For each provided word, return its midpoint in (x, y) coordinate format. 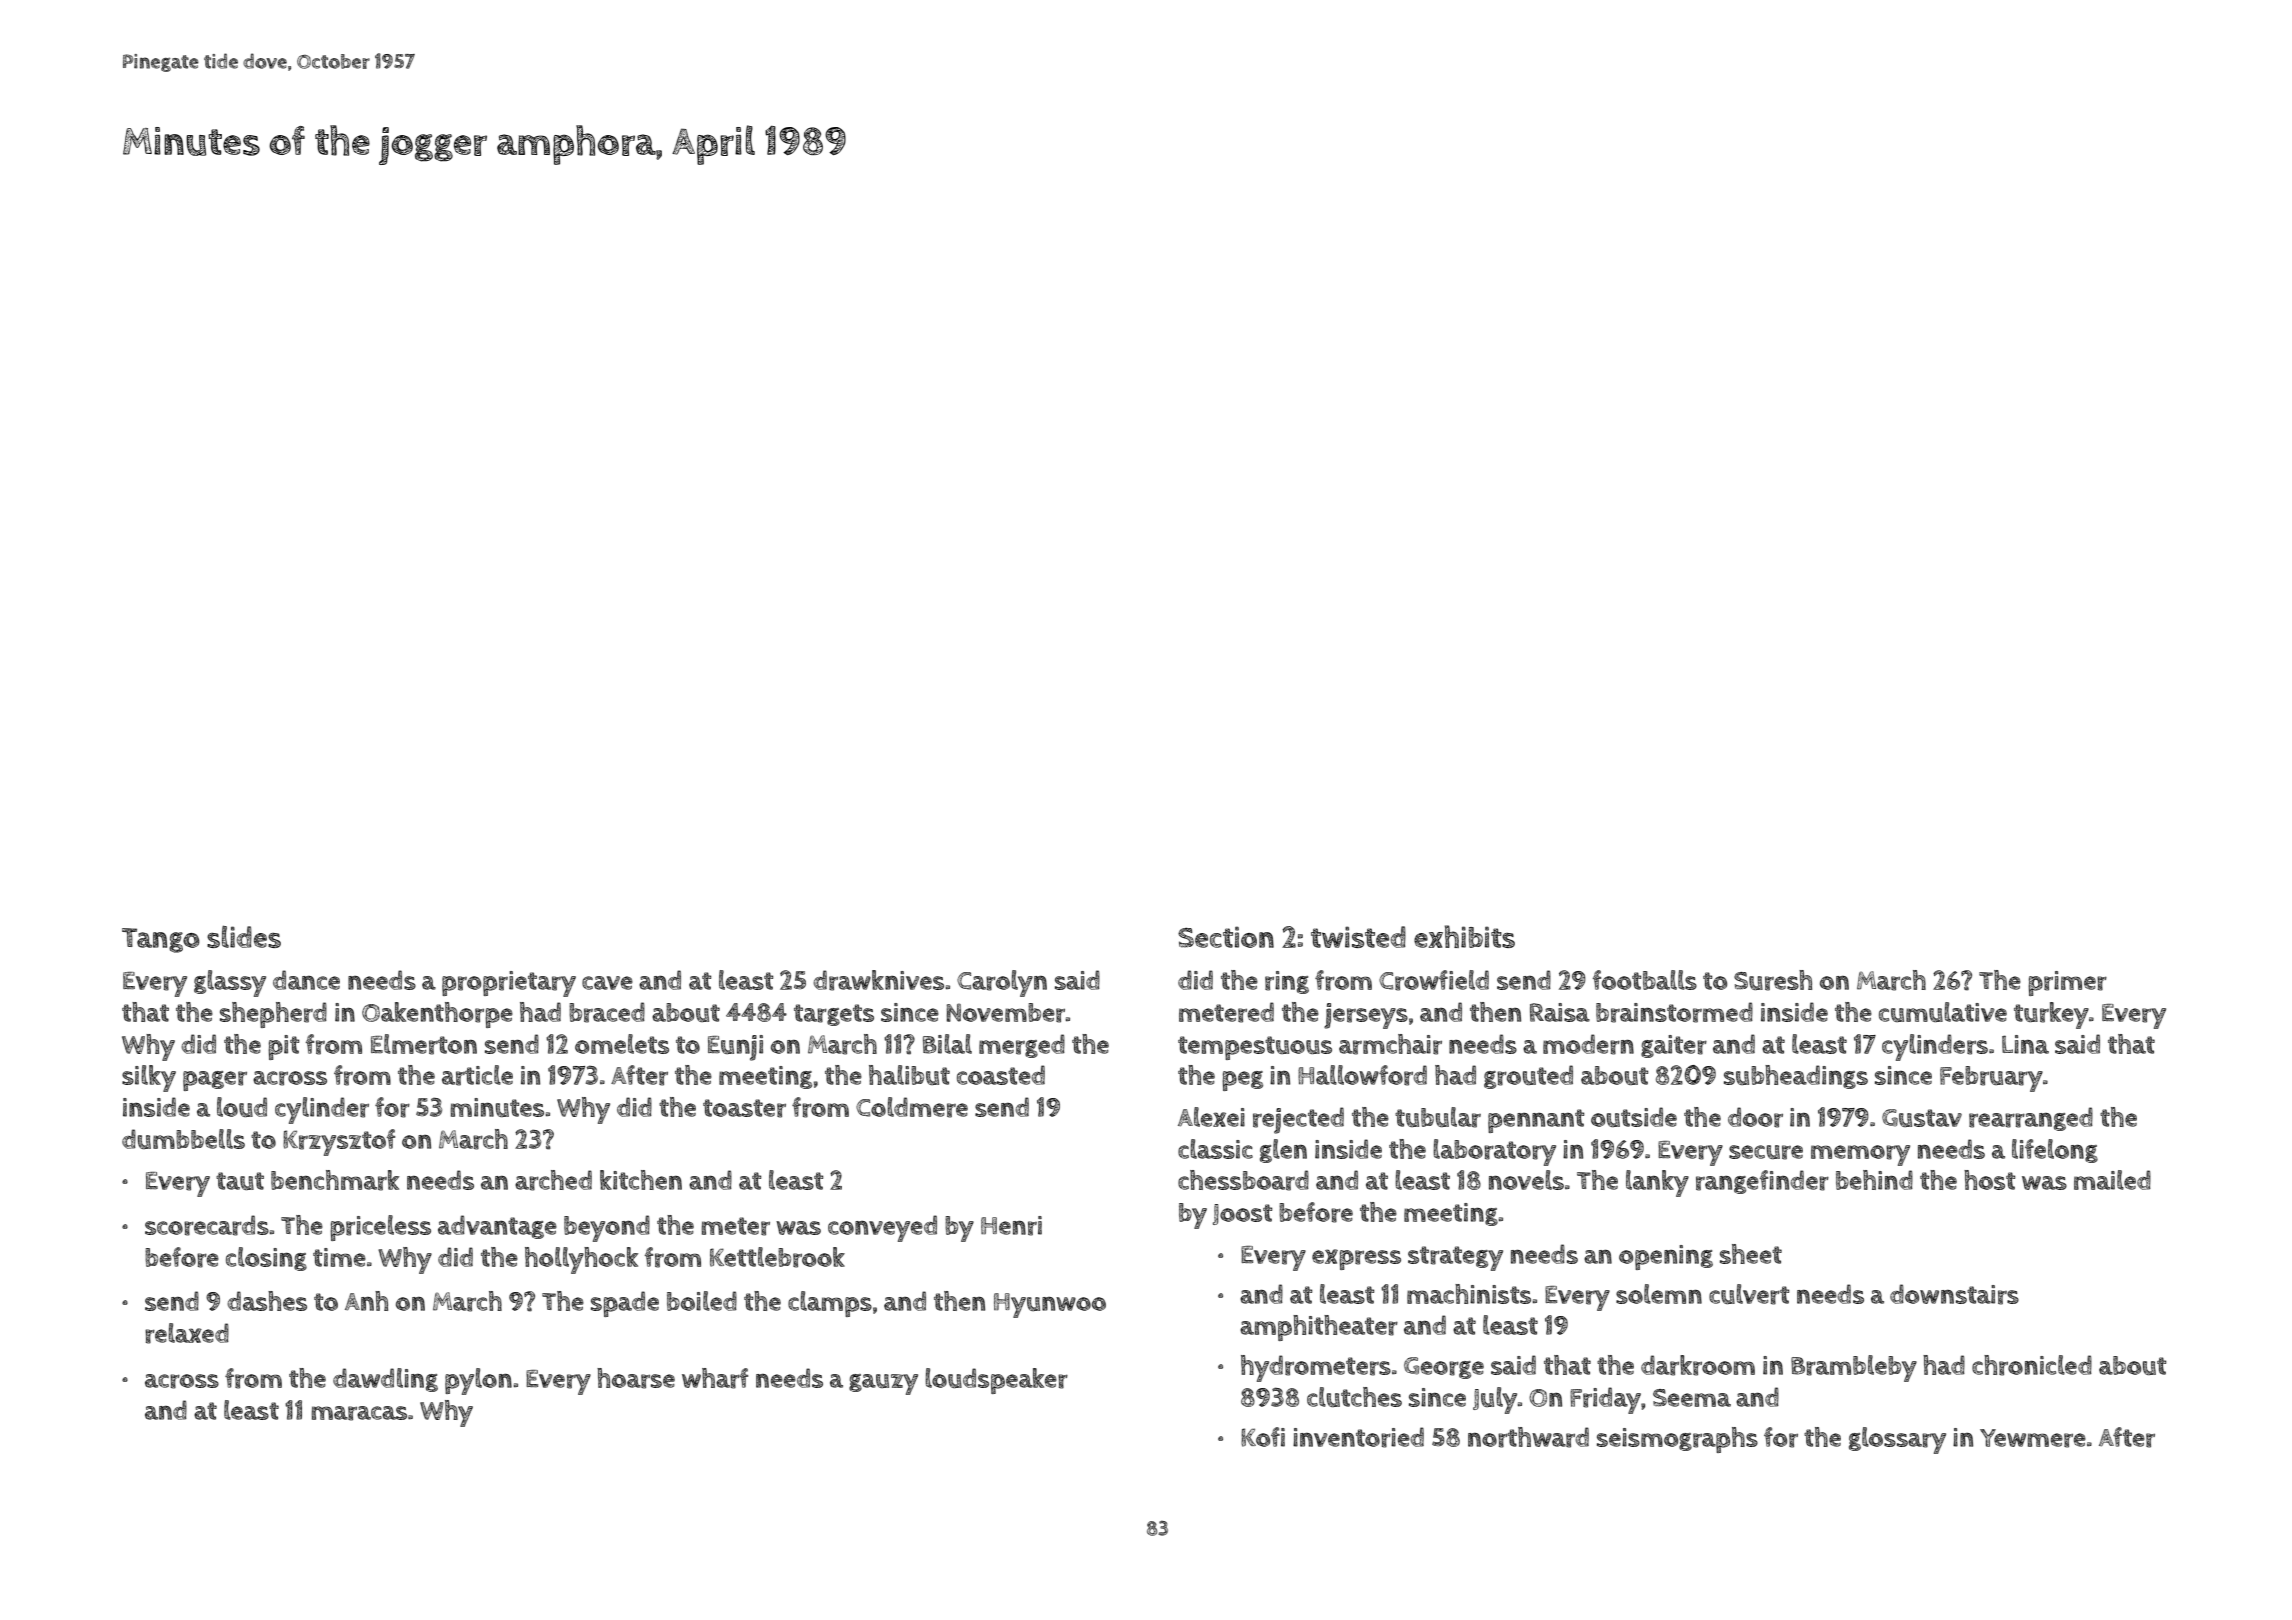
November (1006, 1013)
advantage (497, 1227)
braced (607, 1012)
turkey (2051, 1015)
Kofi (1263, 1437)
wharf (715, 1378)
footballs (1645, 980)
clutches (1354, 1397)
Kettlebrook (777, 1257)
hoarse (636, 1378)
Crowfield (1434, 980)
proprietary (509, 984)
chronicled (2032, 1365)
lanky (1657, 1183)
